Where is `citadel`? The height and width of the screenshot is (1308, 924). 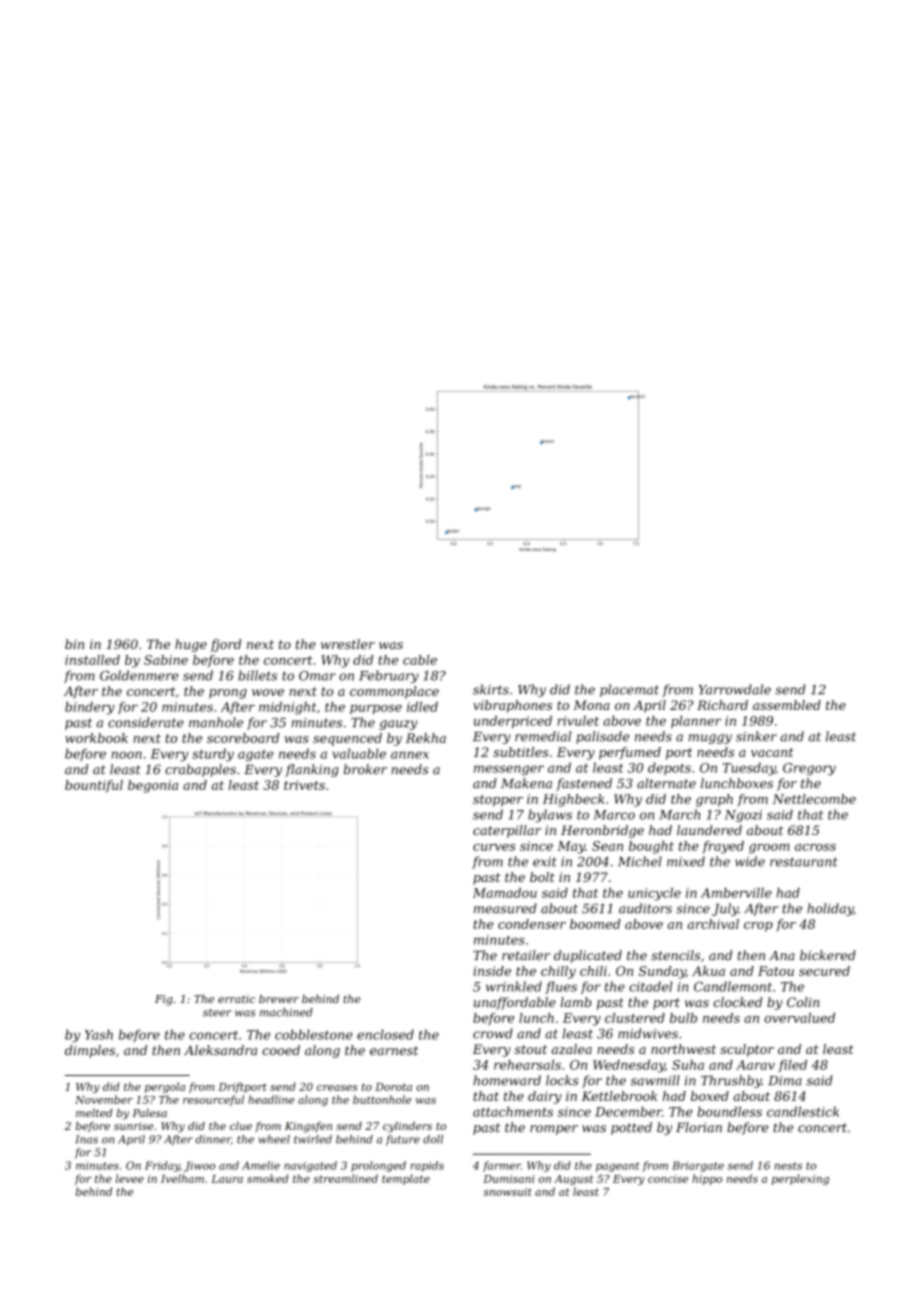
citadel is located at coordinates (651, 986).
